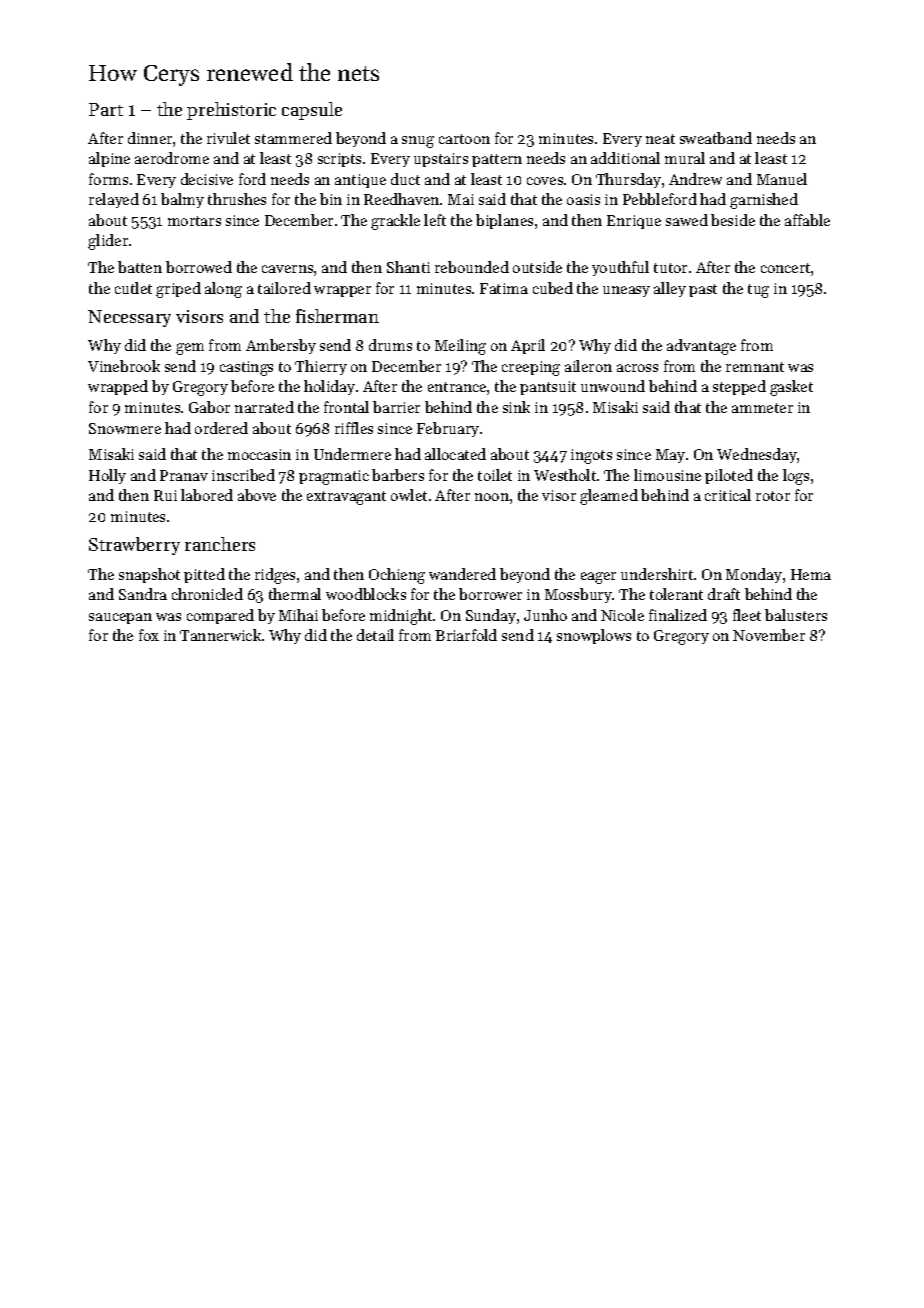  What do you see at coordinates (108, 242) in the screenshot?
I see `glider` at bounding box center [108, 242].
